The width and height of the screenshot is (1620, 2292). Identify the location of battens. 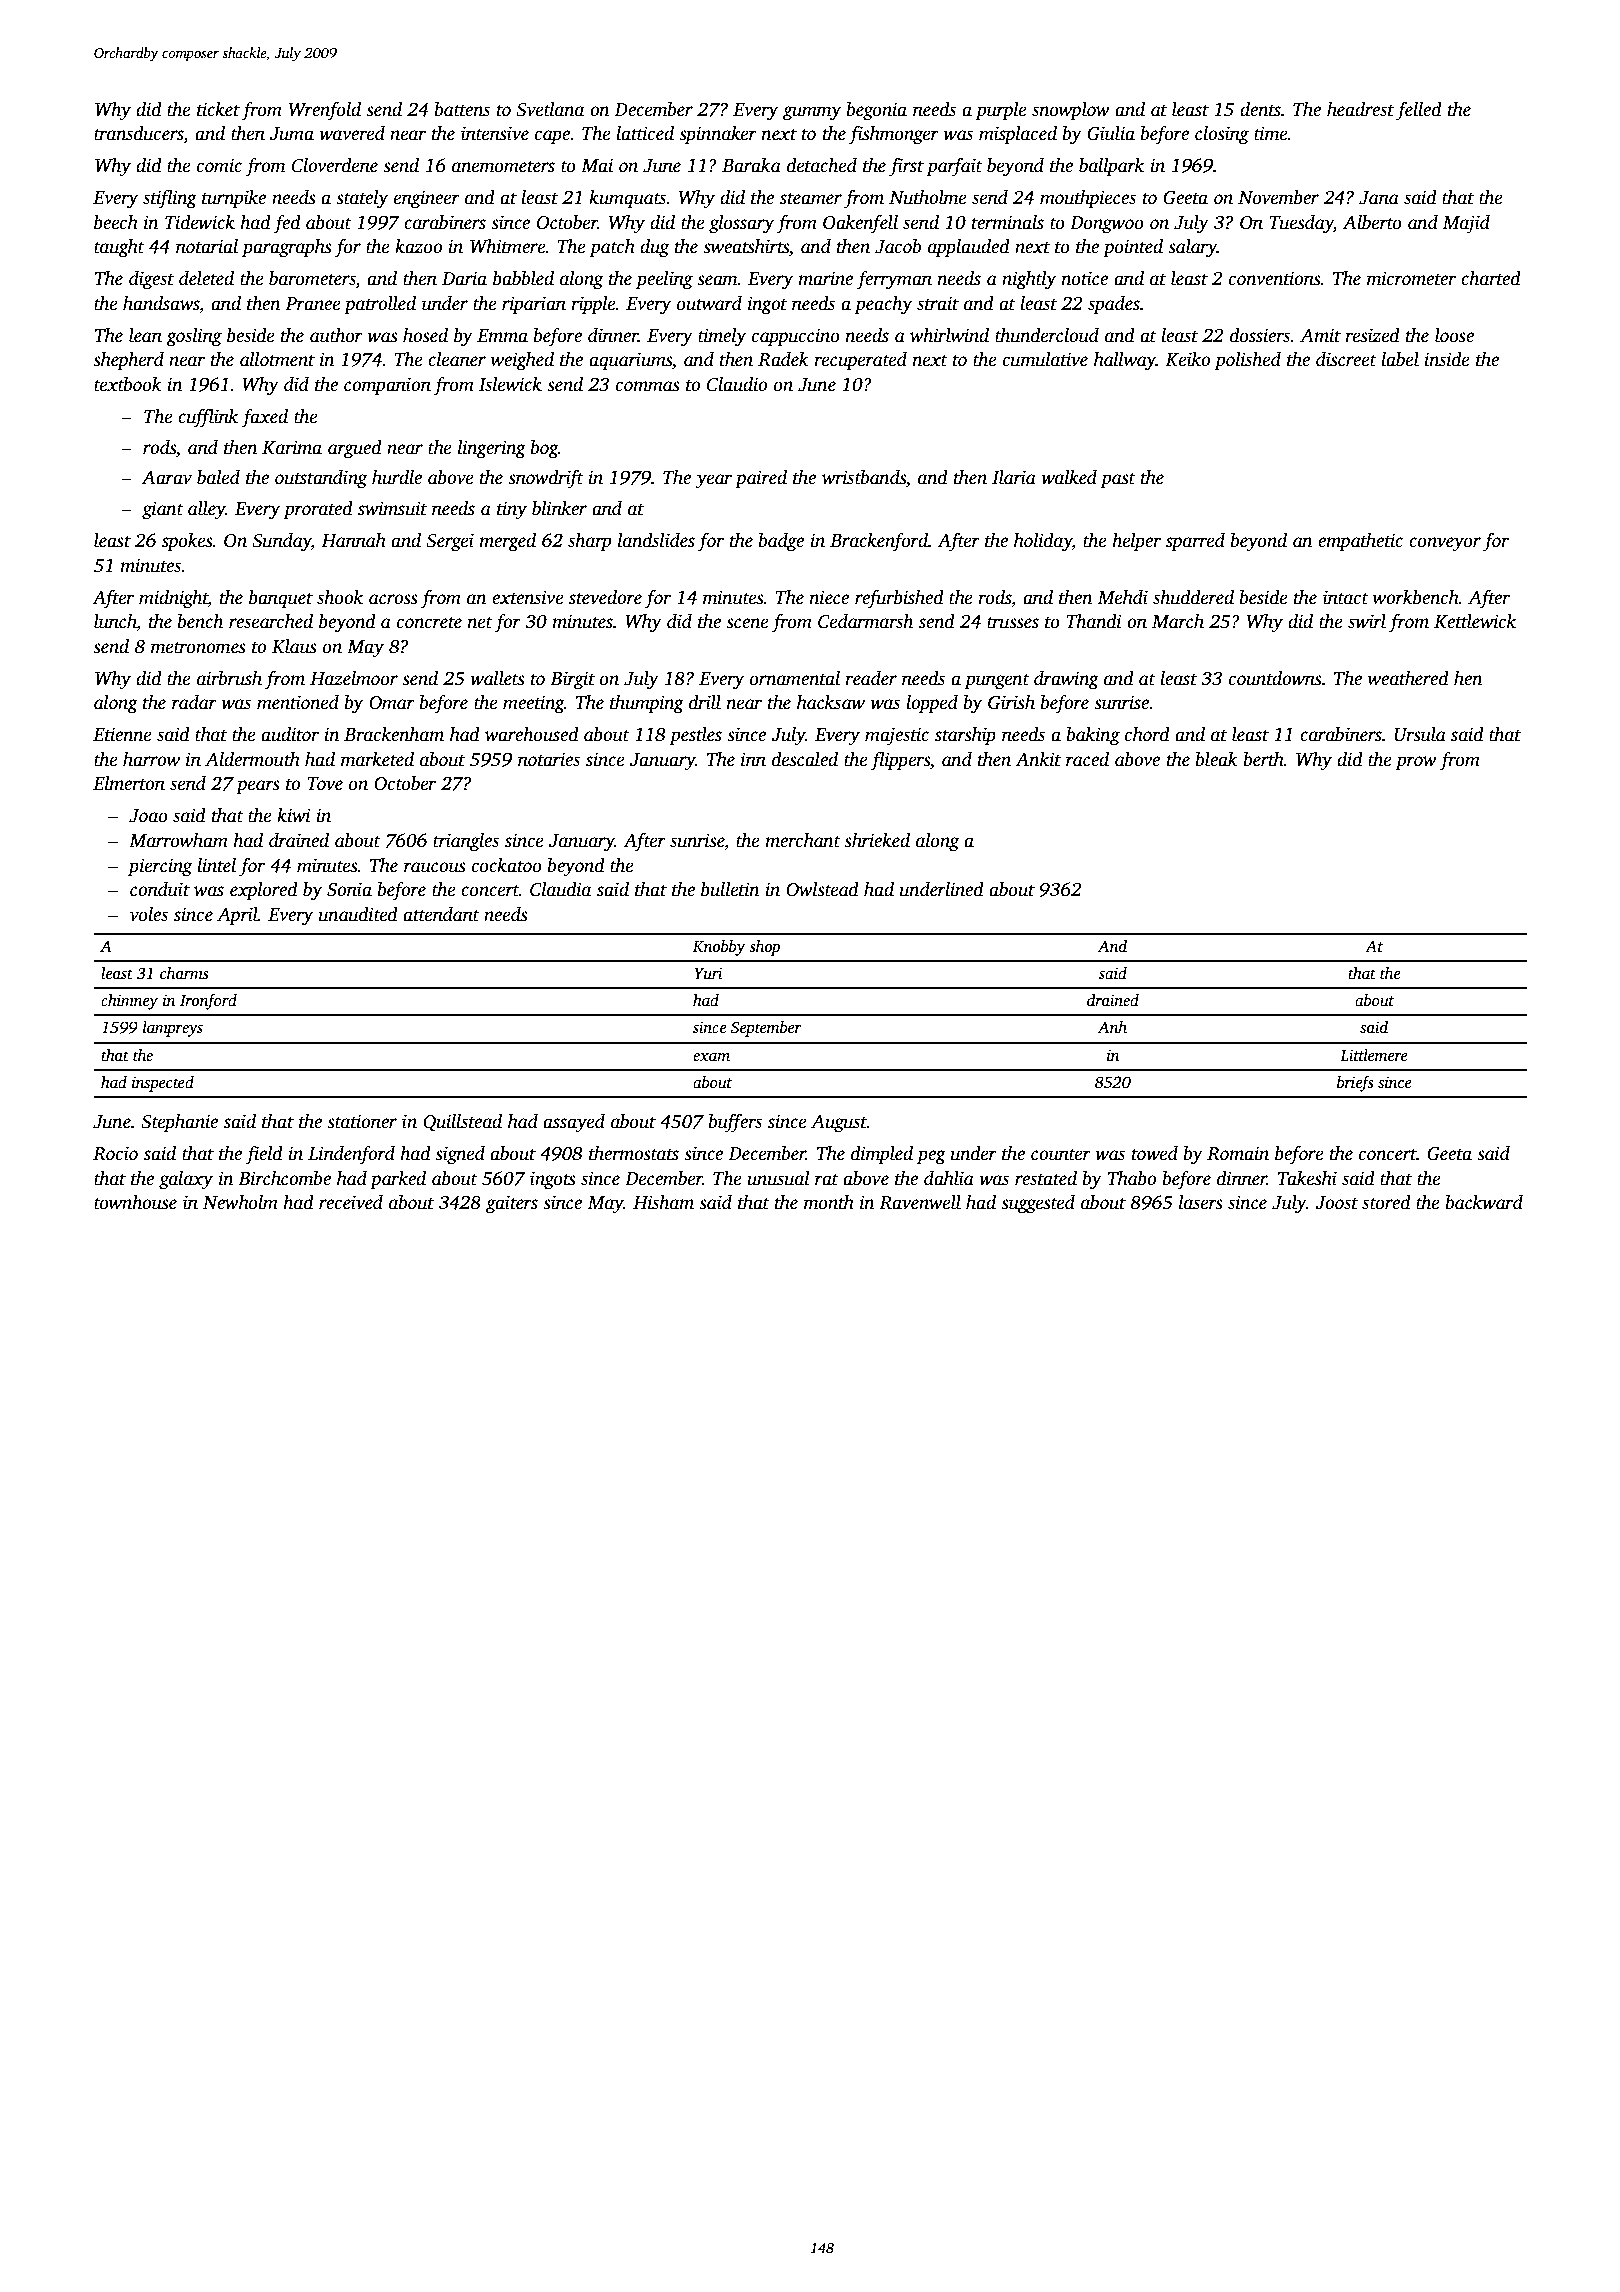
(462, 109).
